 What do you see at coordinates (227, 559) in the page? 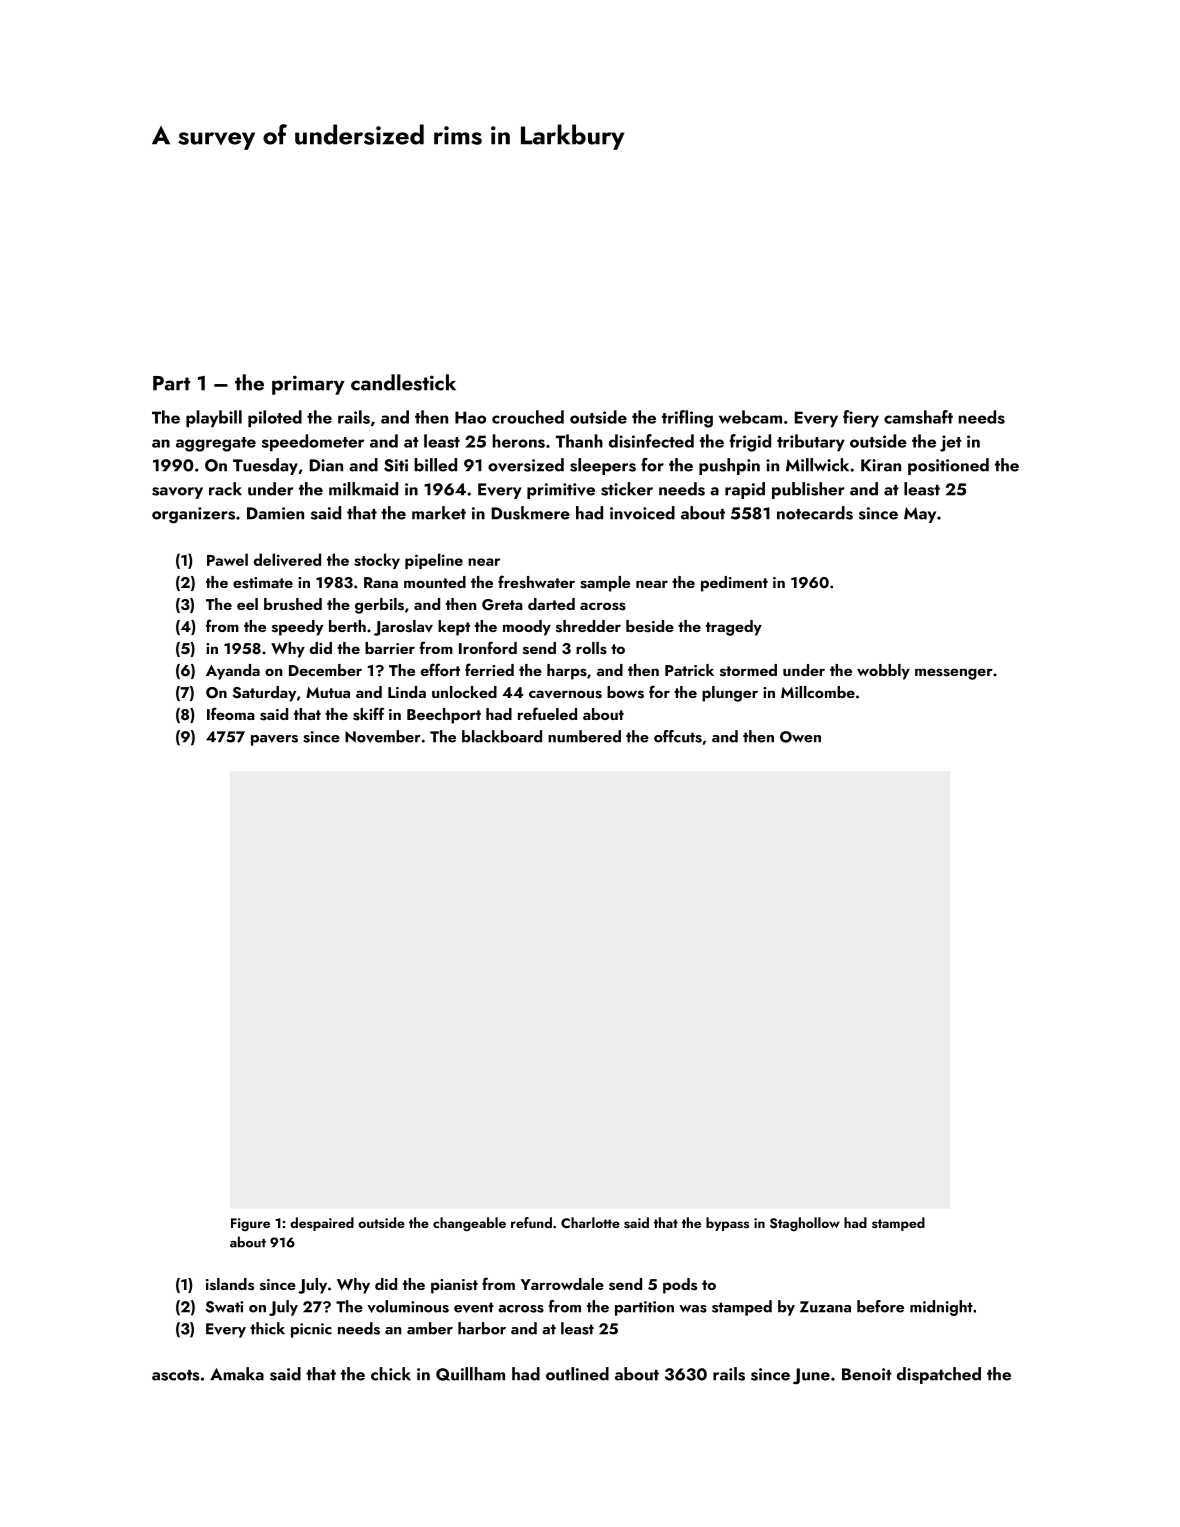
I see `Pawel` at bounding box center [227, 559].
